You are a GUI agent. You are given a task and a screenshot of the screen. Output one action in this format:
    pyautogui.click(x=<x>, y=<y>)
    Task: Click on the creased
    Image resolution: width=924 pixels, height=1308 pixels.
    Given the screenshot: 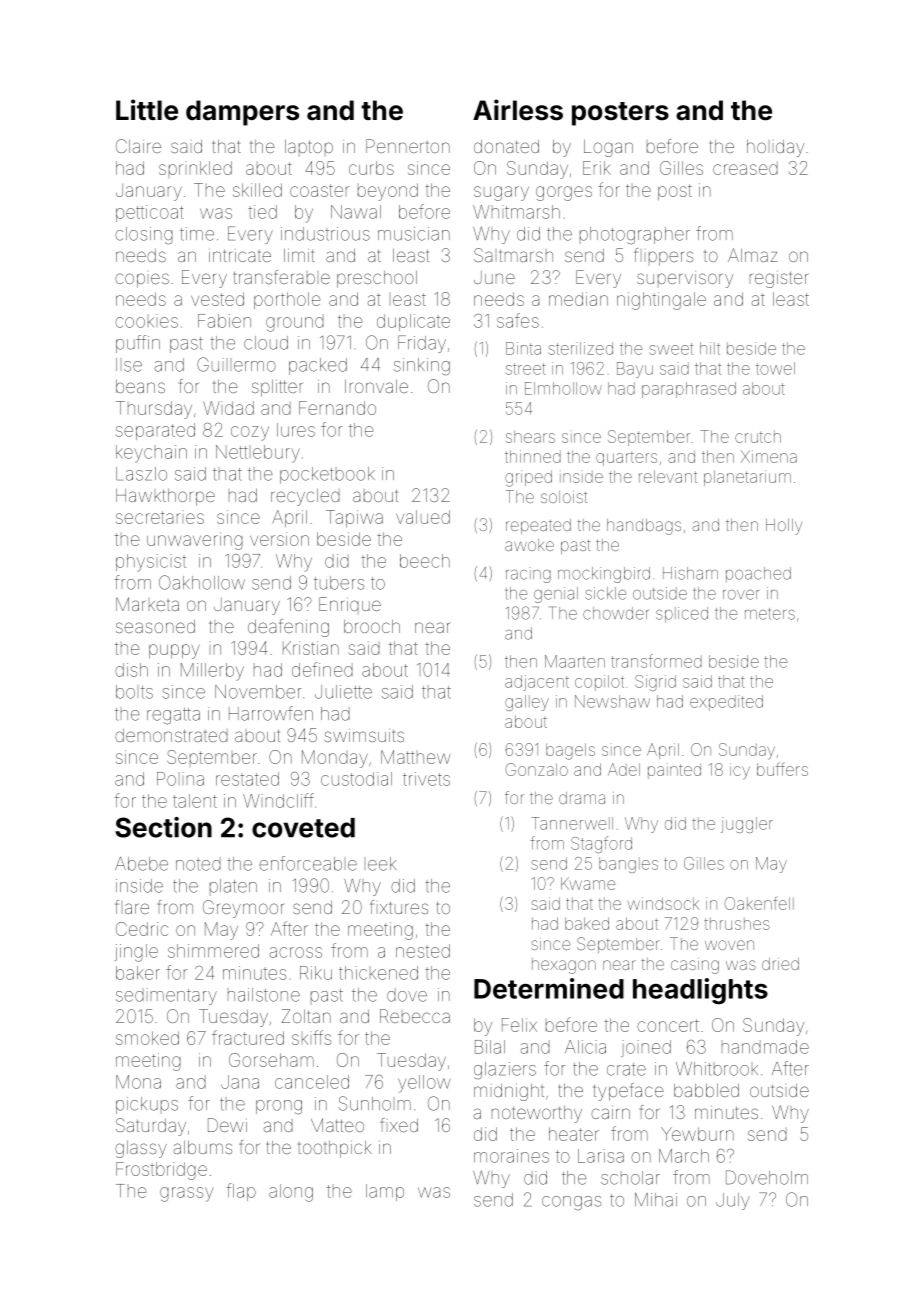 What is the action you would take?
    pyautogui.click(x=745, y=168)
